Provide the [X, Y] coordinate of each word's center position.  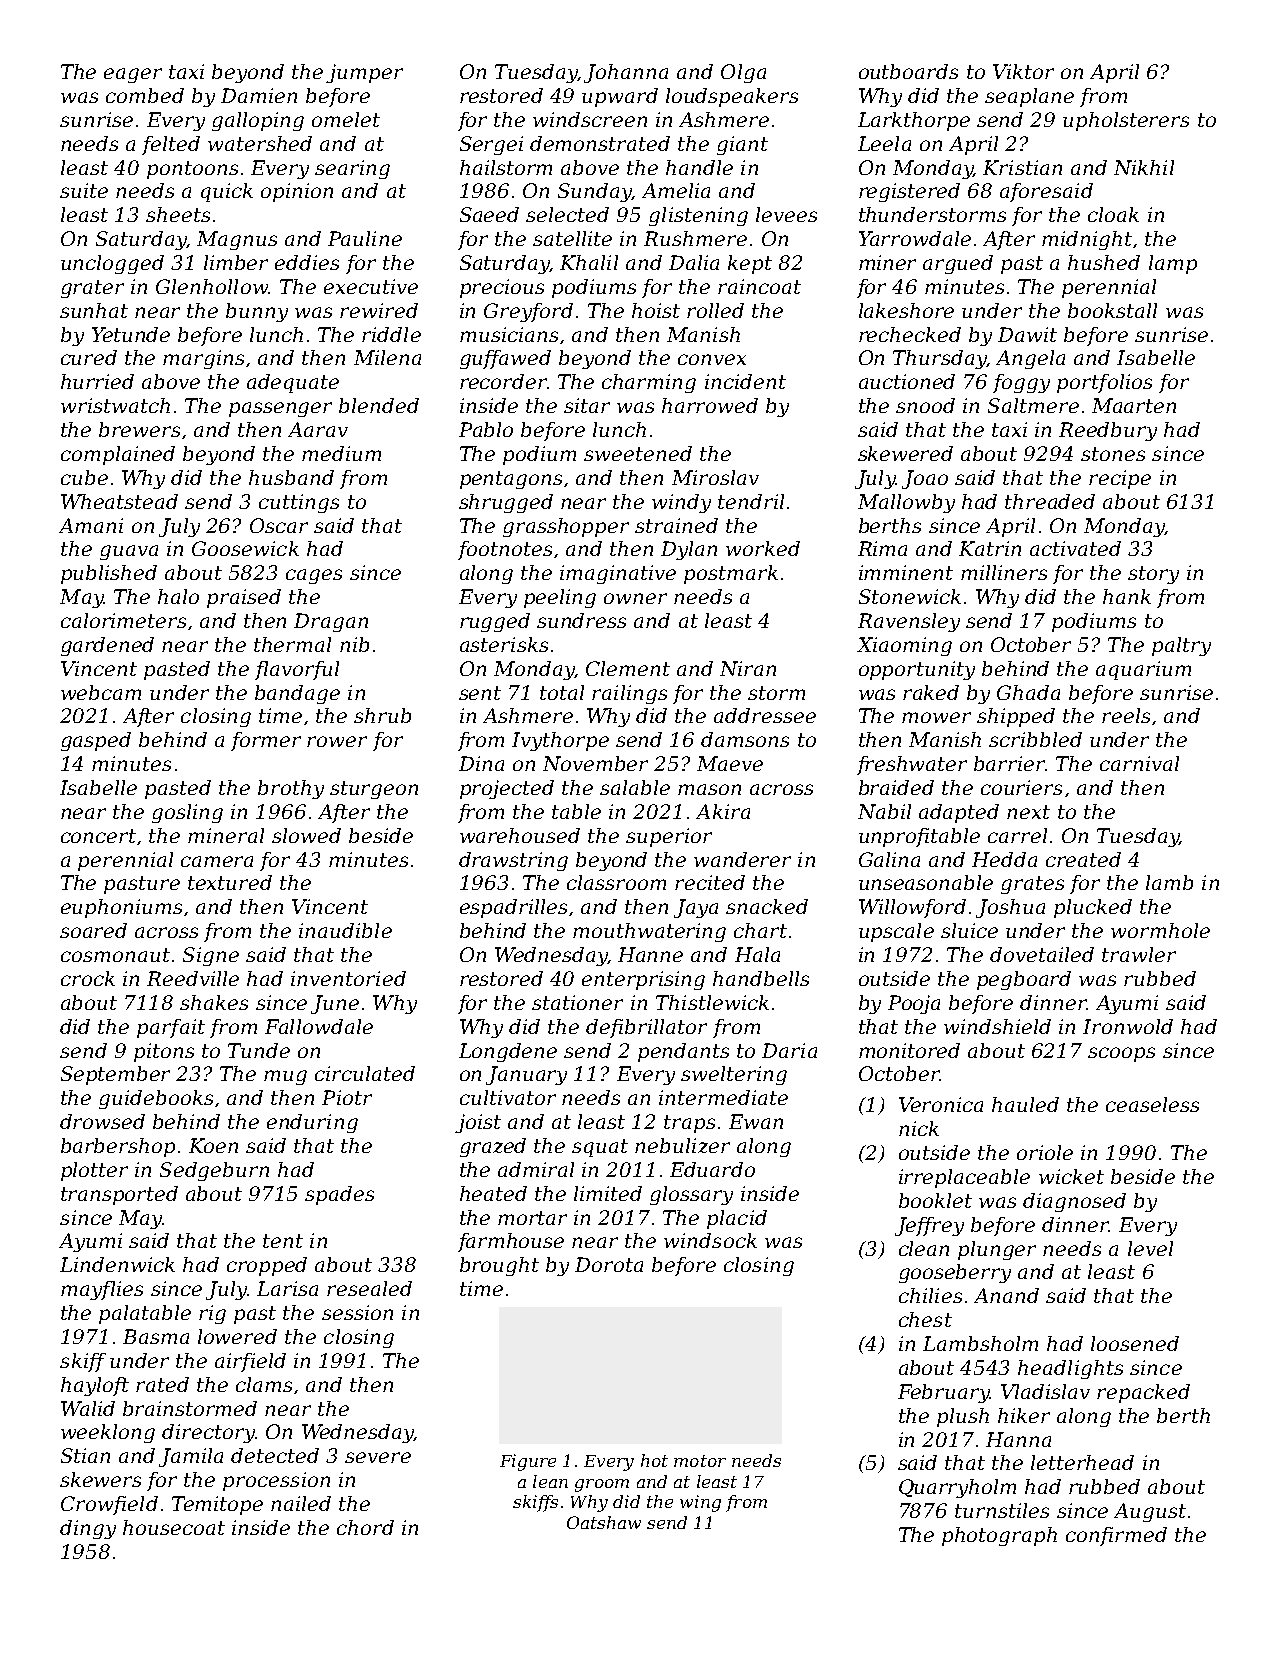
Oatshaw [604, 1522]
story [1153, 575]
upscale [896, 932]
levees [786, 214]
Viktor [1023, 71]
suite [84, 190]
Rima [882, 548]
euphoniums [121, 908]
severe [378, 1457]
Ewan [756, 1121]
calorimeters [123, 620]
